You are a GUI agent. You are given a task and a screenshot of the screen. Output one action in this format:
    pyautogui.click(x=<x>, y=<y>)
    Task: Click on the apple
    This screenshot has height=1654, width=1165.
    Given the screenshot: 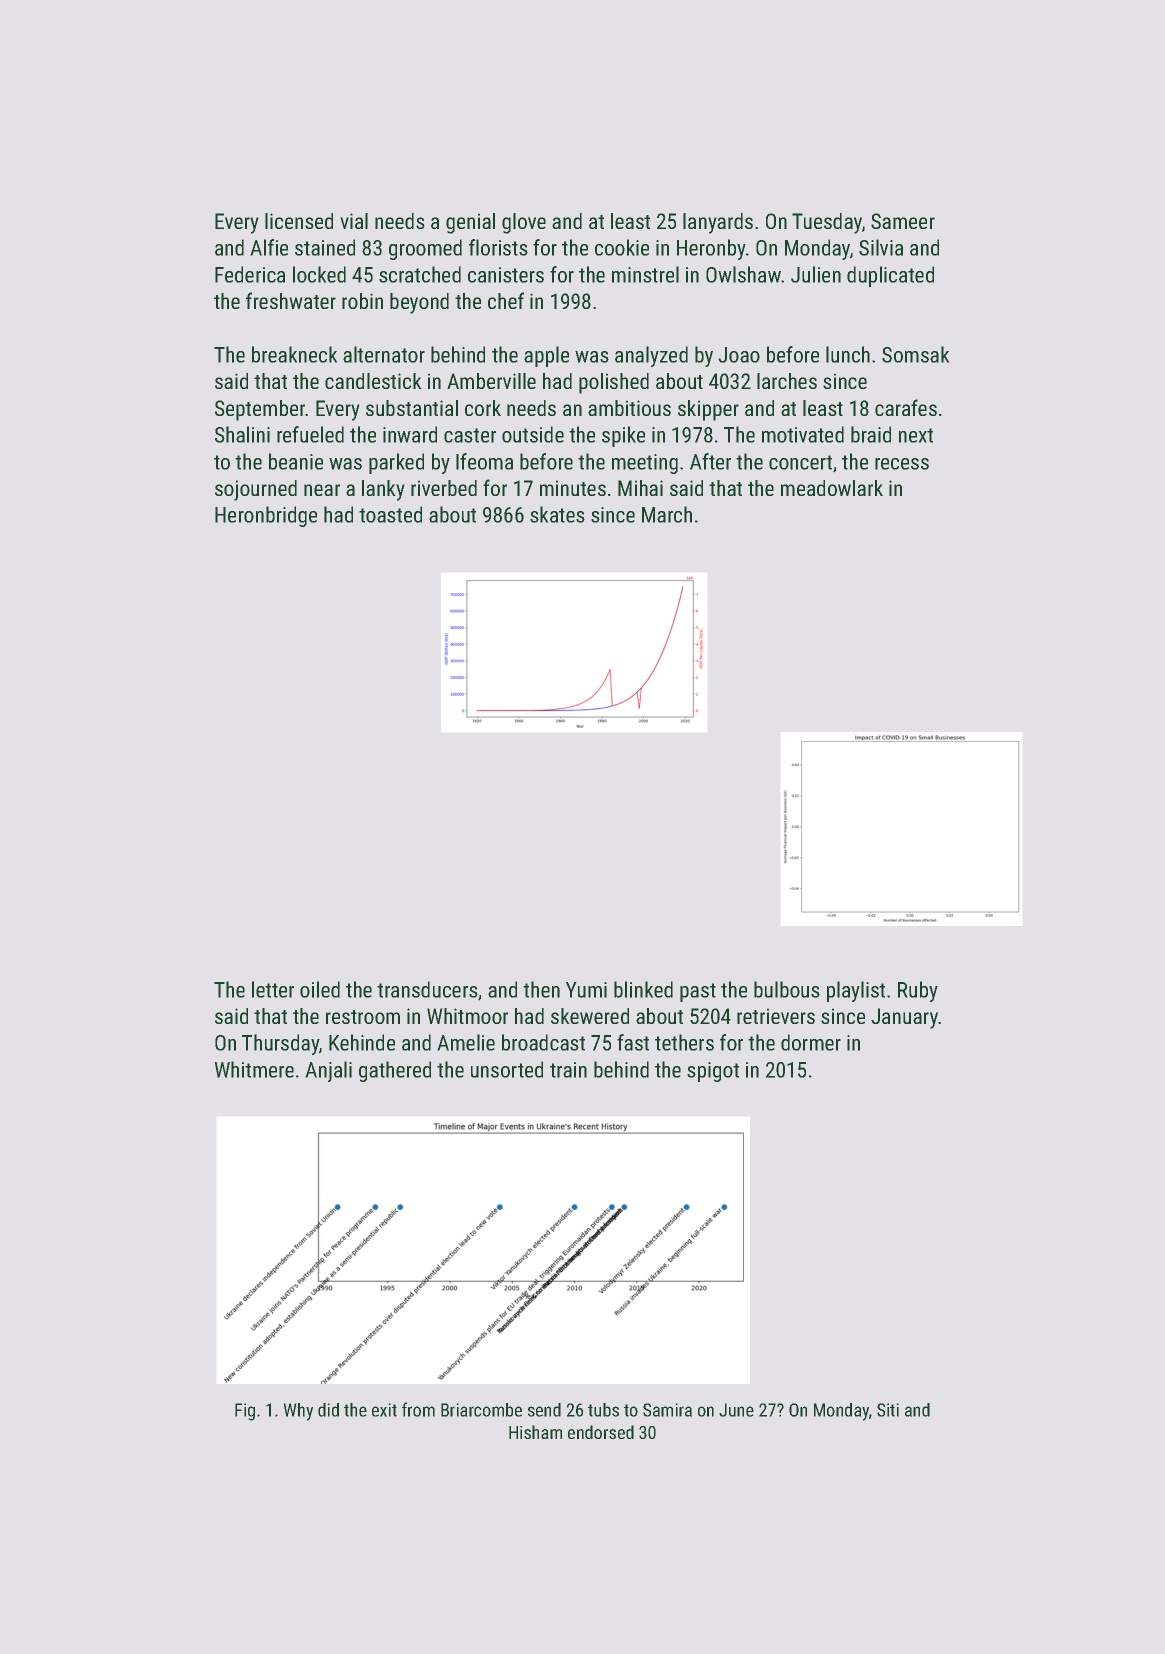 What is the action you would take?
    pyautogui.click(x=546, y=356)
